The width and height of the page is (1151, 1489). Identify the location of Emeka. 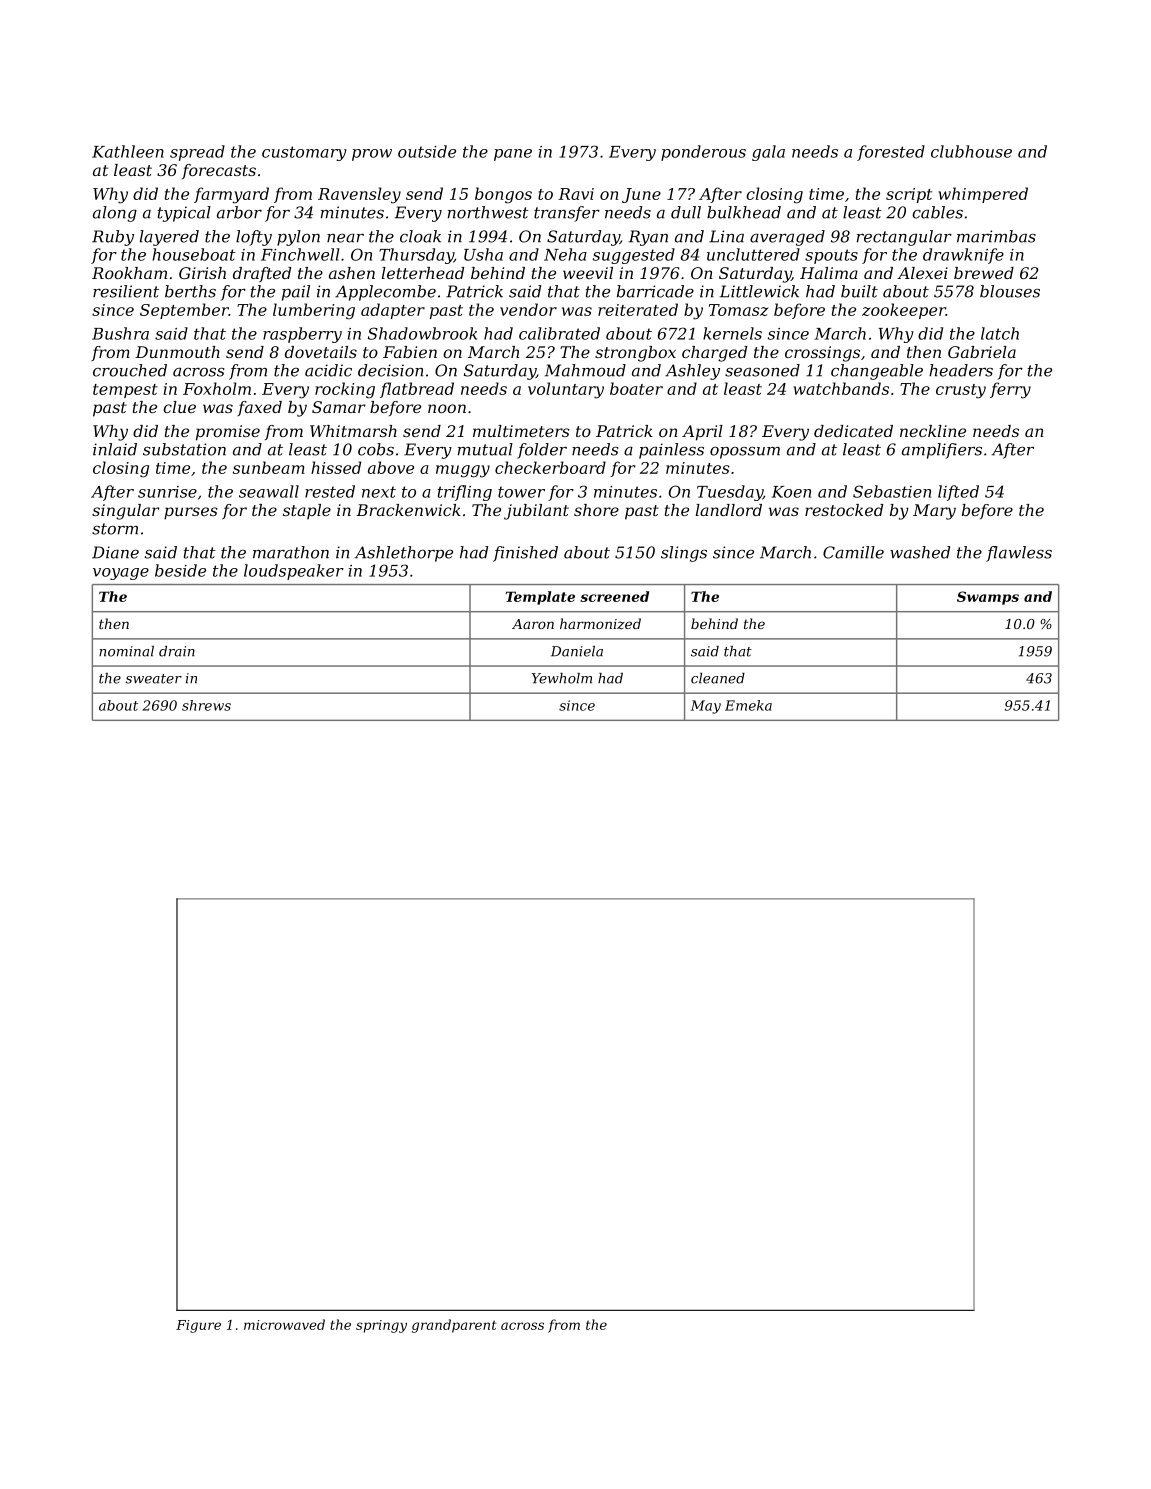
(748, 705).
